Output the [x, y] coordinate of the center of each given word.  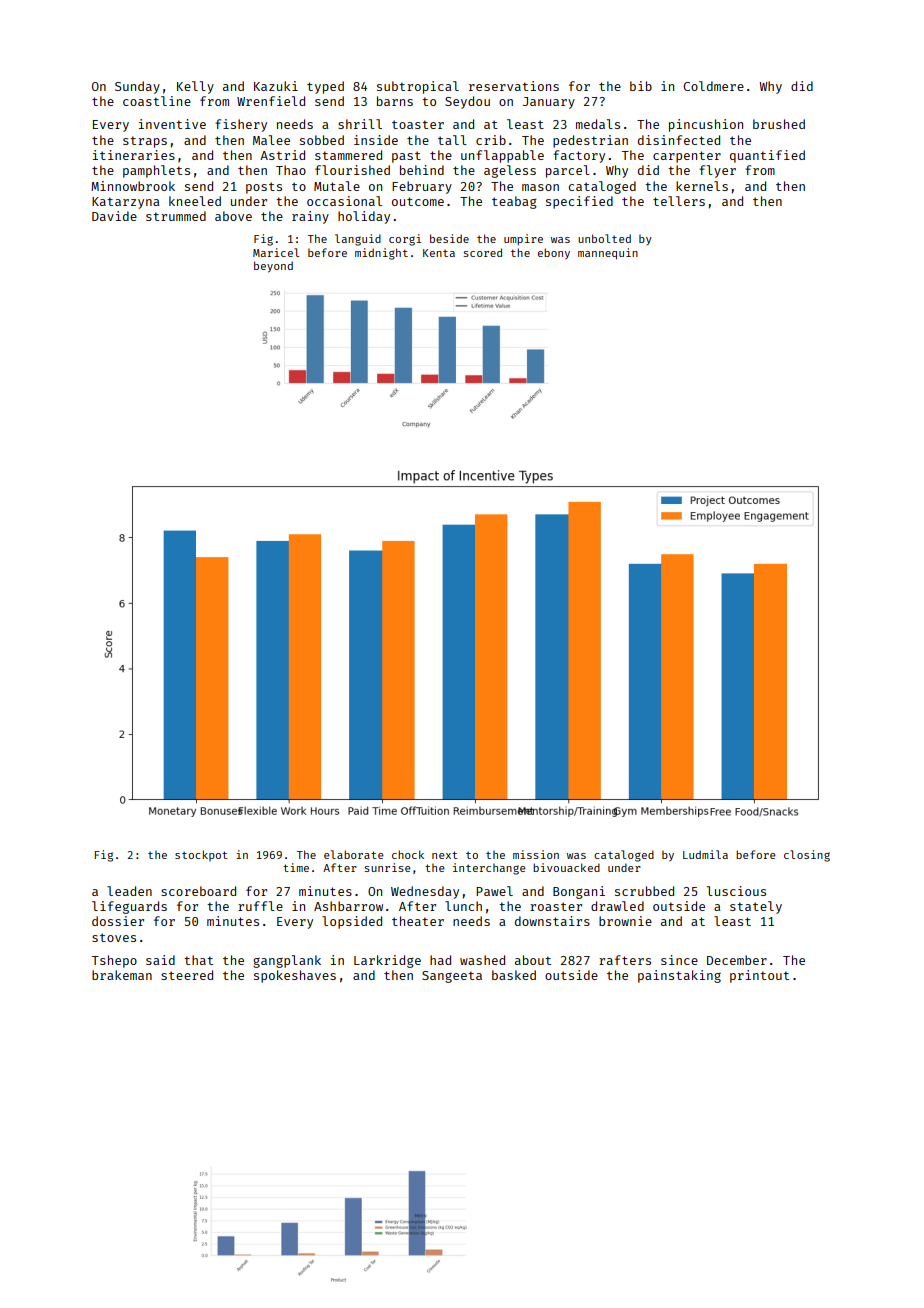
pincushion [706, 125]
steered [187, 975]
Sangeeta [452, 977]
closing [807, 856]
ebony [554, 254]
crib [491, 140]
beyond [273, 267]
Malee [271, 140]
